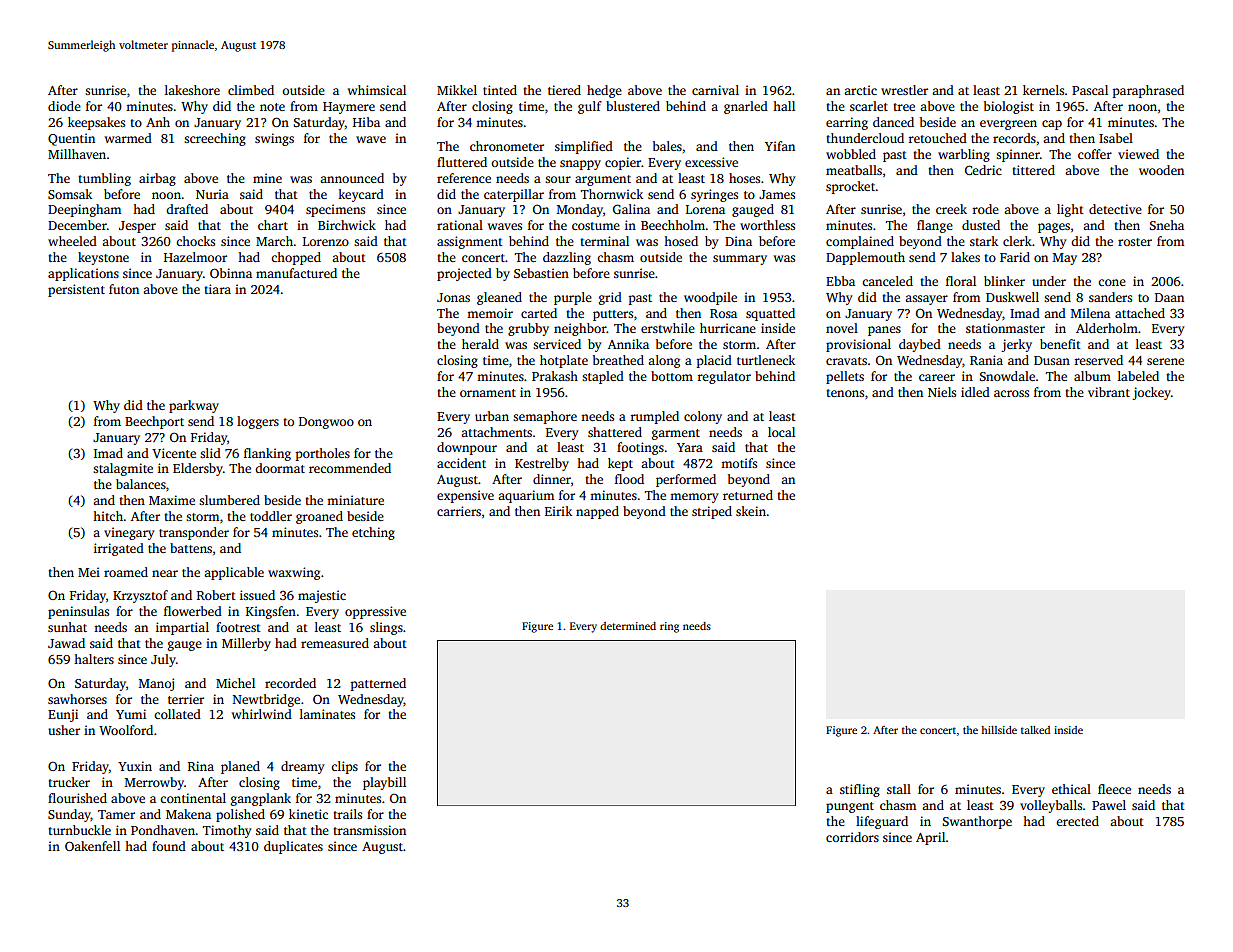 This screenshot has width=1233, height=952. What do you see at coordinates (542, 464) in the screenshot?
I see `Kestrelby` at bounding box center [542, 464].
